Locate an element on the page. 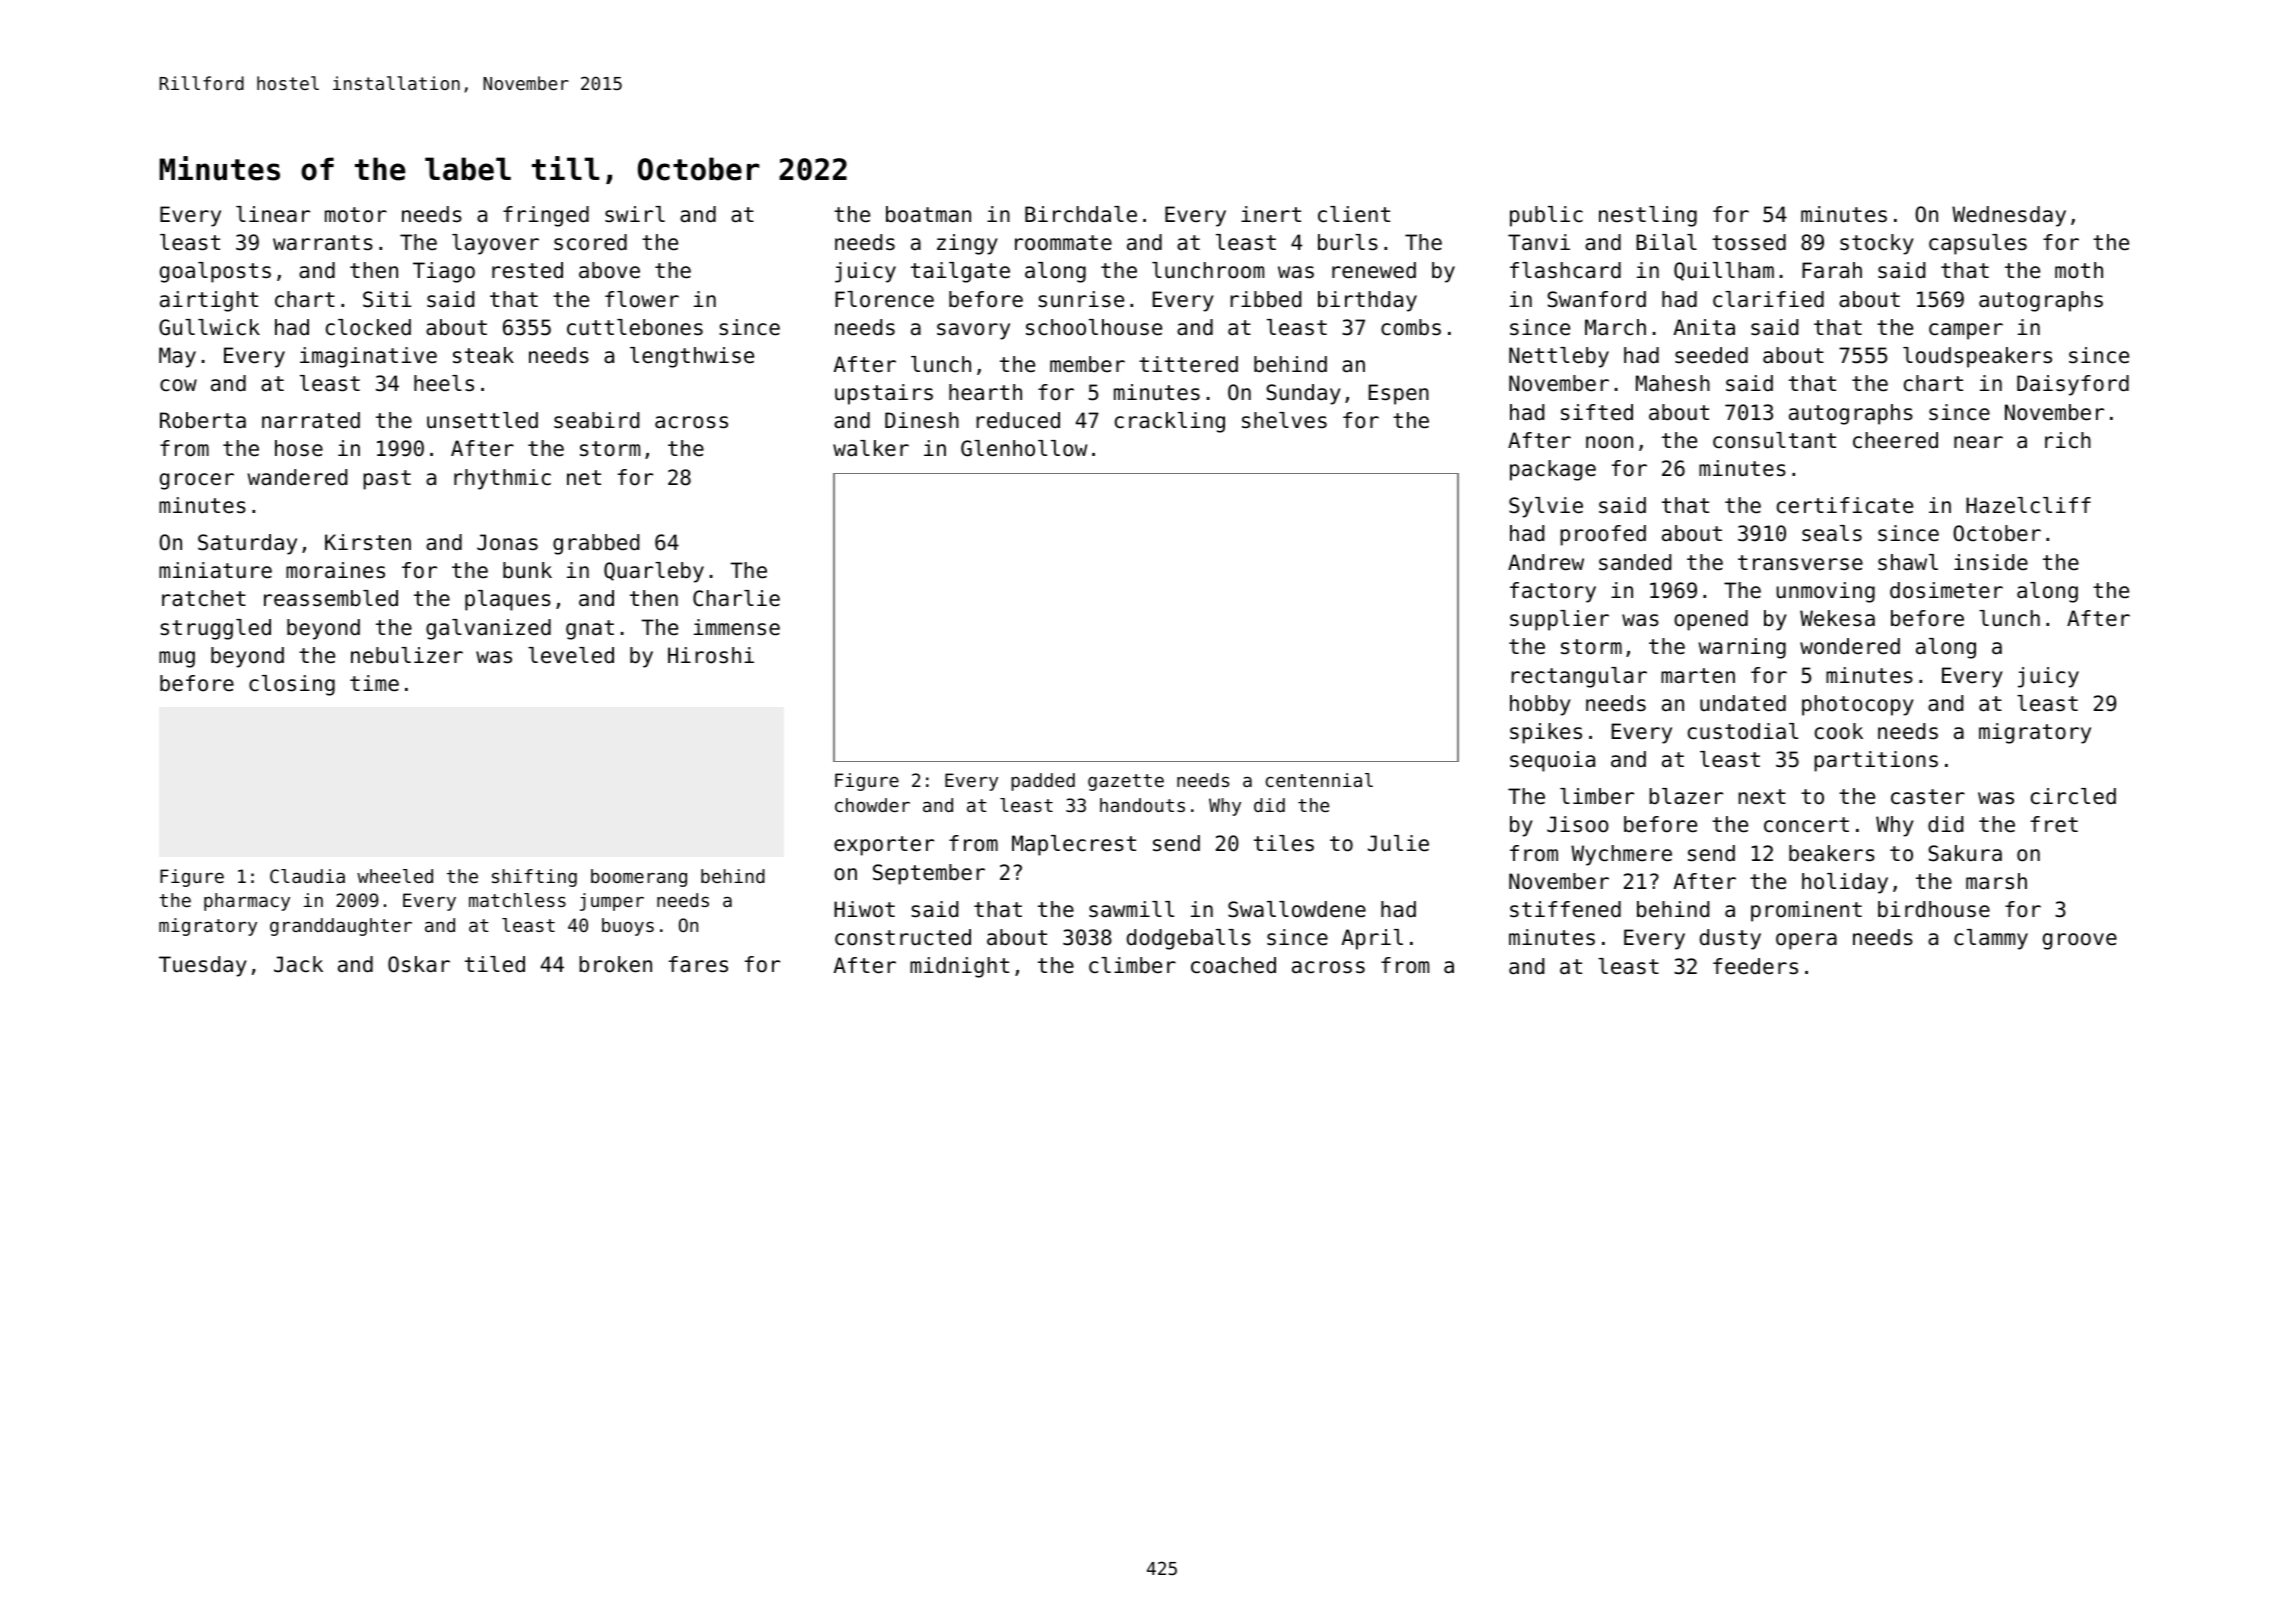 The height and width of the page is (1620, 2292). factory is located at coordinates (1553, 592).
